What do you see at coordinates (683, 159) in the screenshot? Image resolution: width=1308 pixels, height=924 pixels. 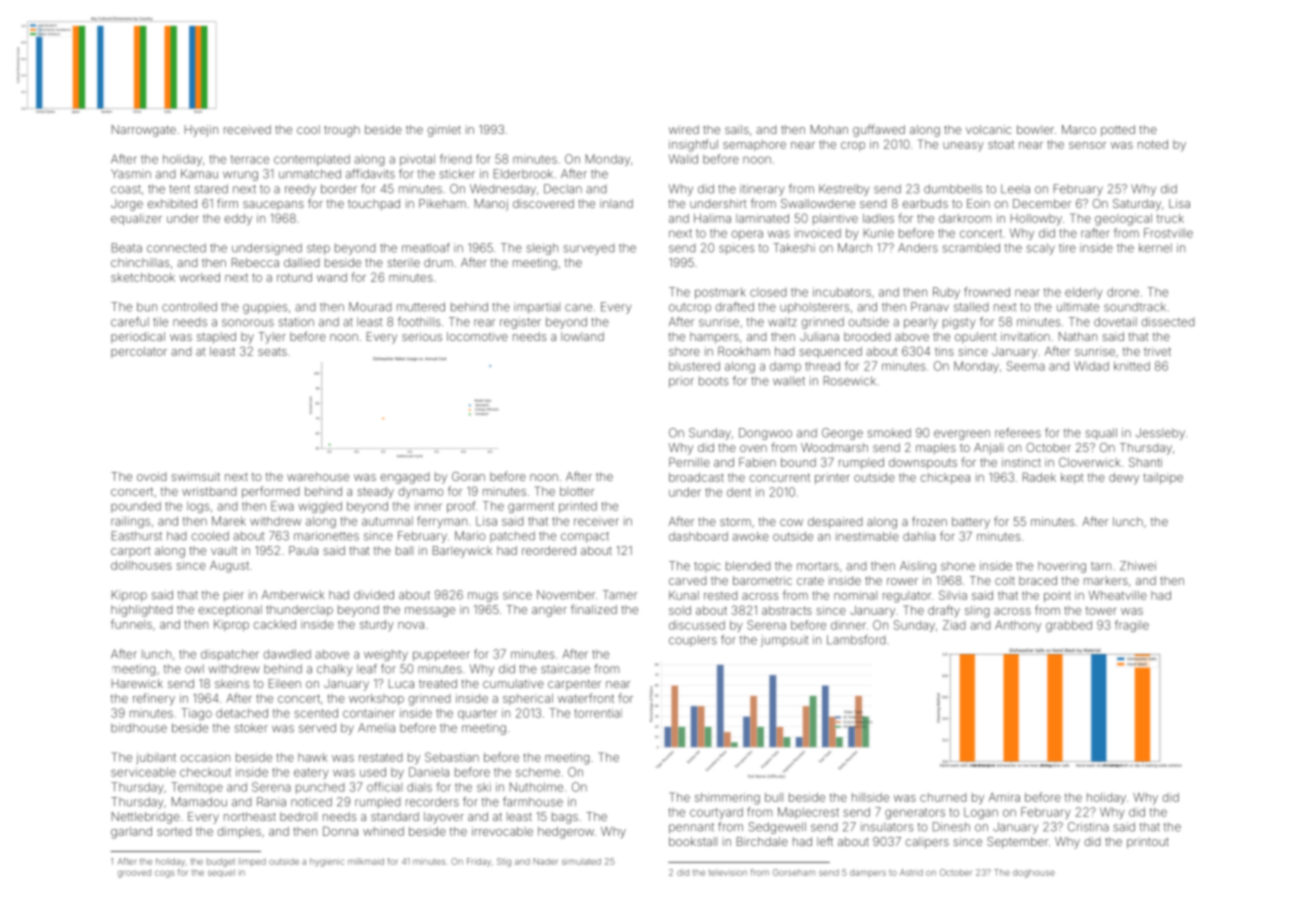 I see `Walid` at bounding box center [683, 159].
